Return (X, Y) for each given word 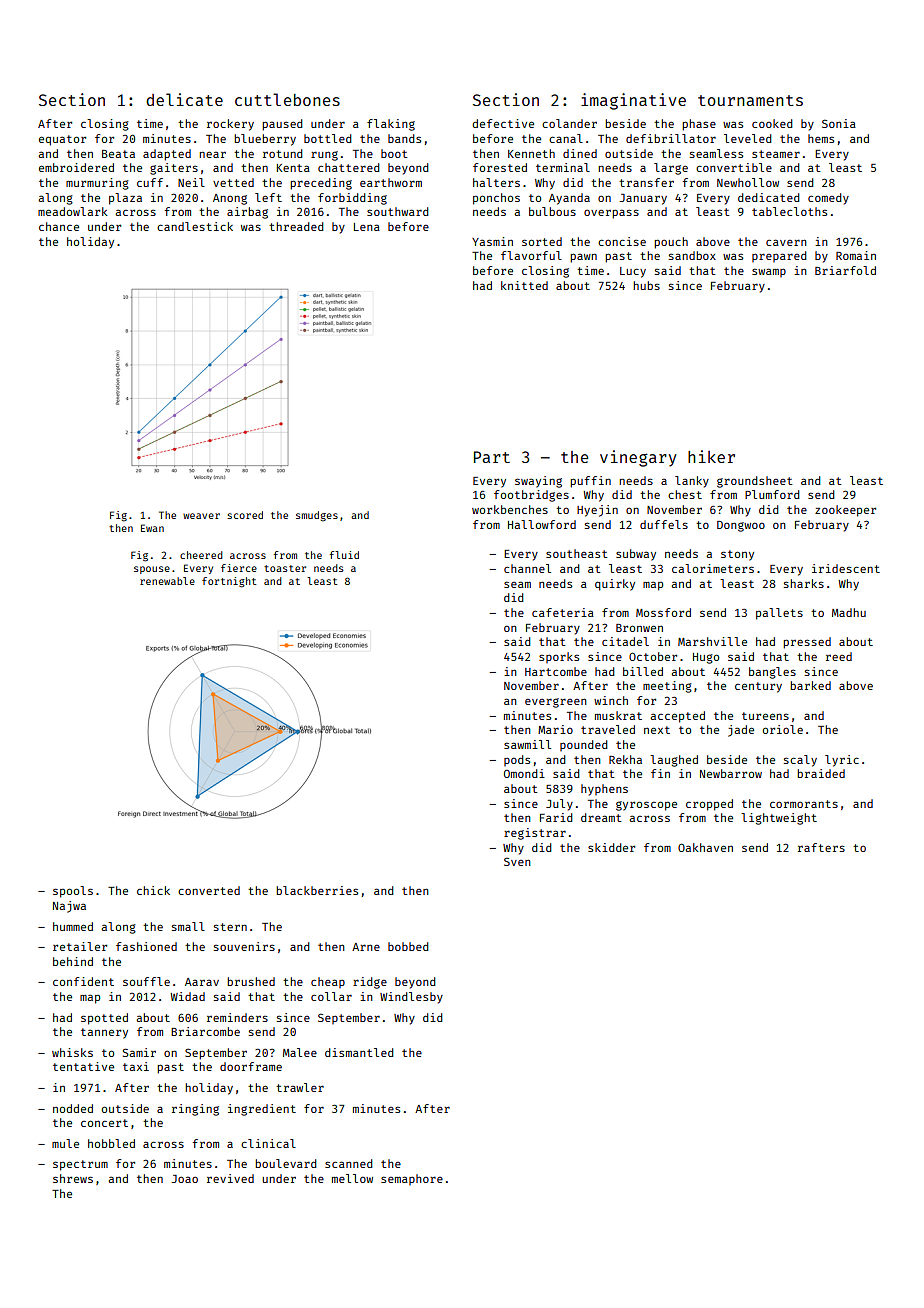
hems (821, 138)
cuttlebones (287, 99)
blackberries (317, 890)
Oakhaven (705, 847)
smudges (317, 516)
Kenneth (531, 153)
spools (73, 892)
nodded (73, 1108)
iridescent (846, 568)
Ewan (152, 528)
